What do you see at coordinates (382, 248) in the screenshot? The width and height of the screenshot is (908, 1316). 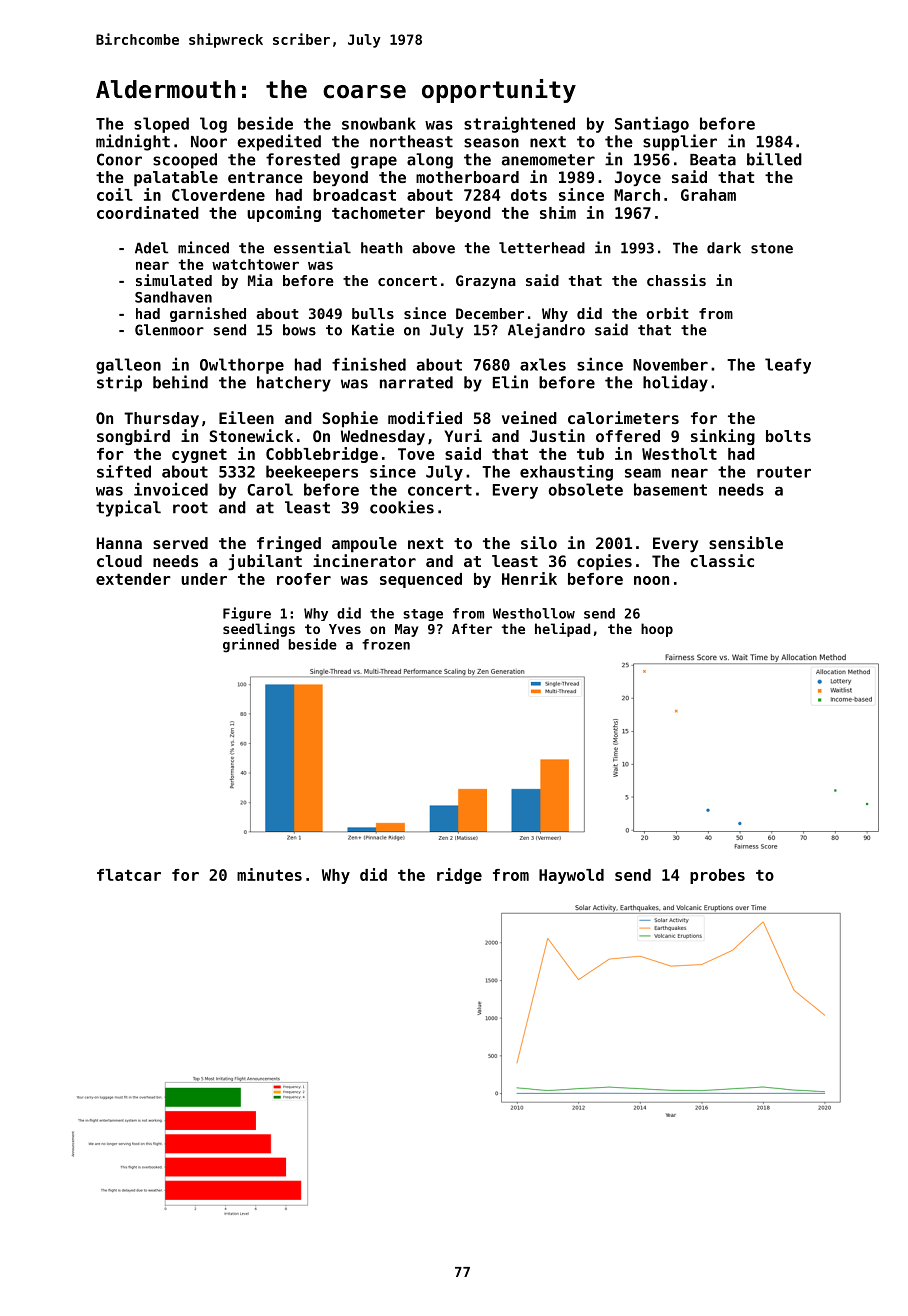 I see `heath` at bounding box center [382, 248].
